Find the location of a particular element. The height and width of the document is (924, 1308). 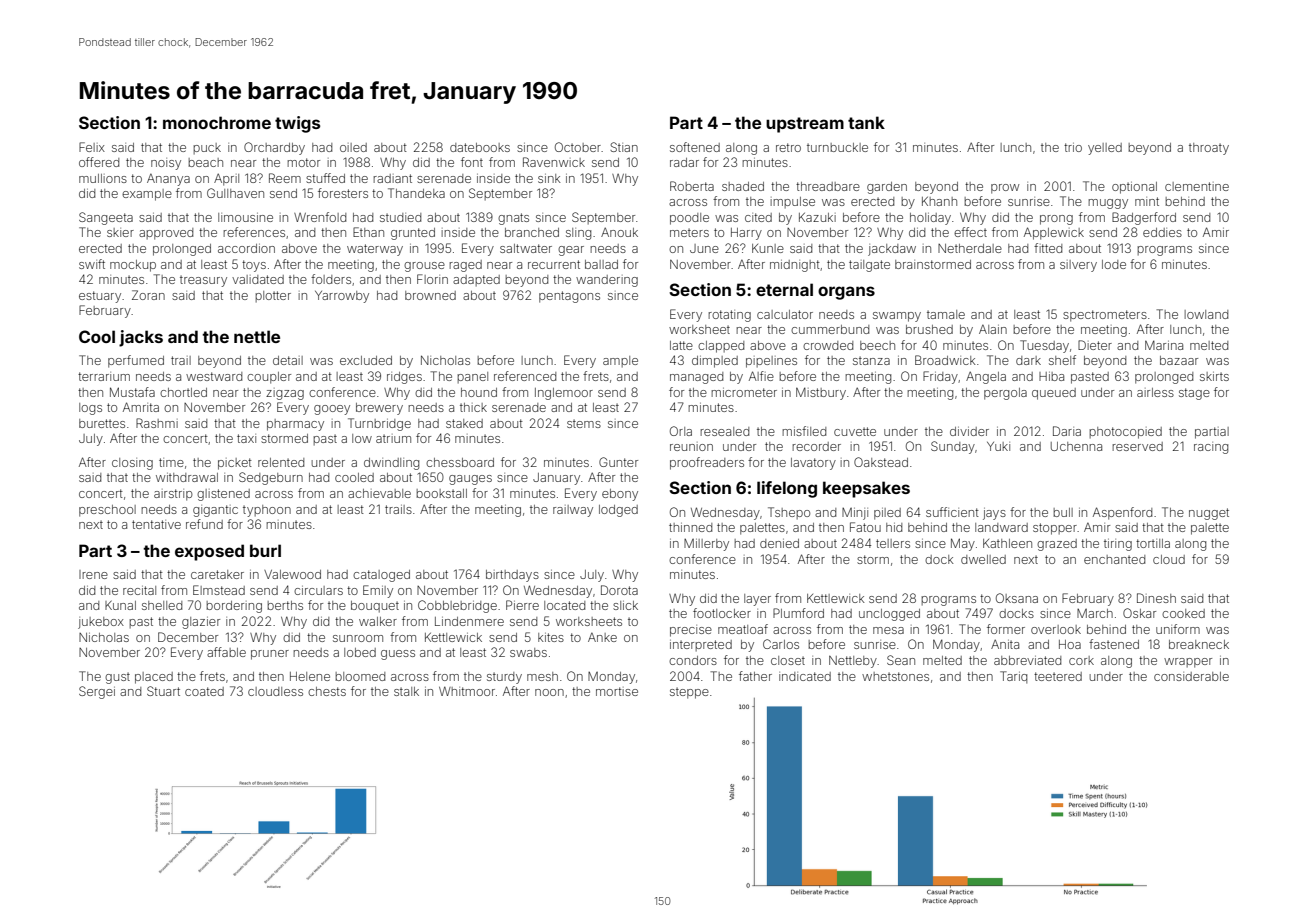

tellers is located at coordinates (893, 543).
